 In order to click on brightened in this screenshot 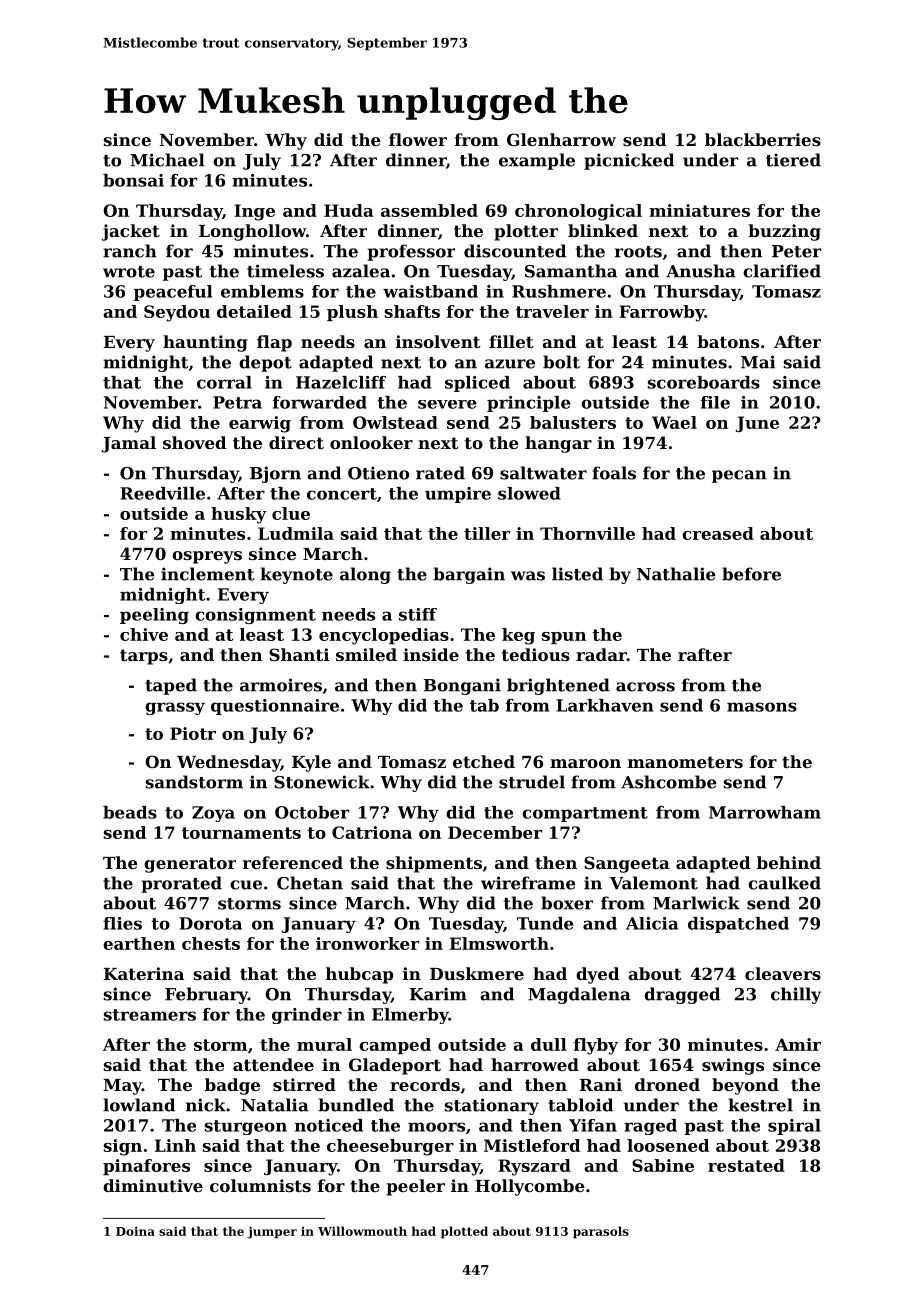, I will do `click(558, 686)`.
